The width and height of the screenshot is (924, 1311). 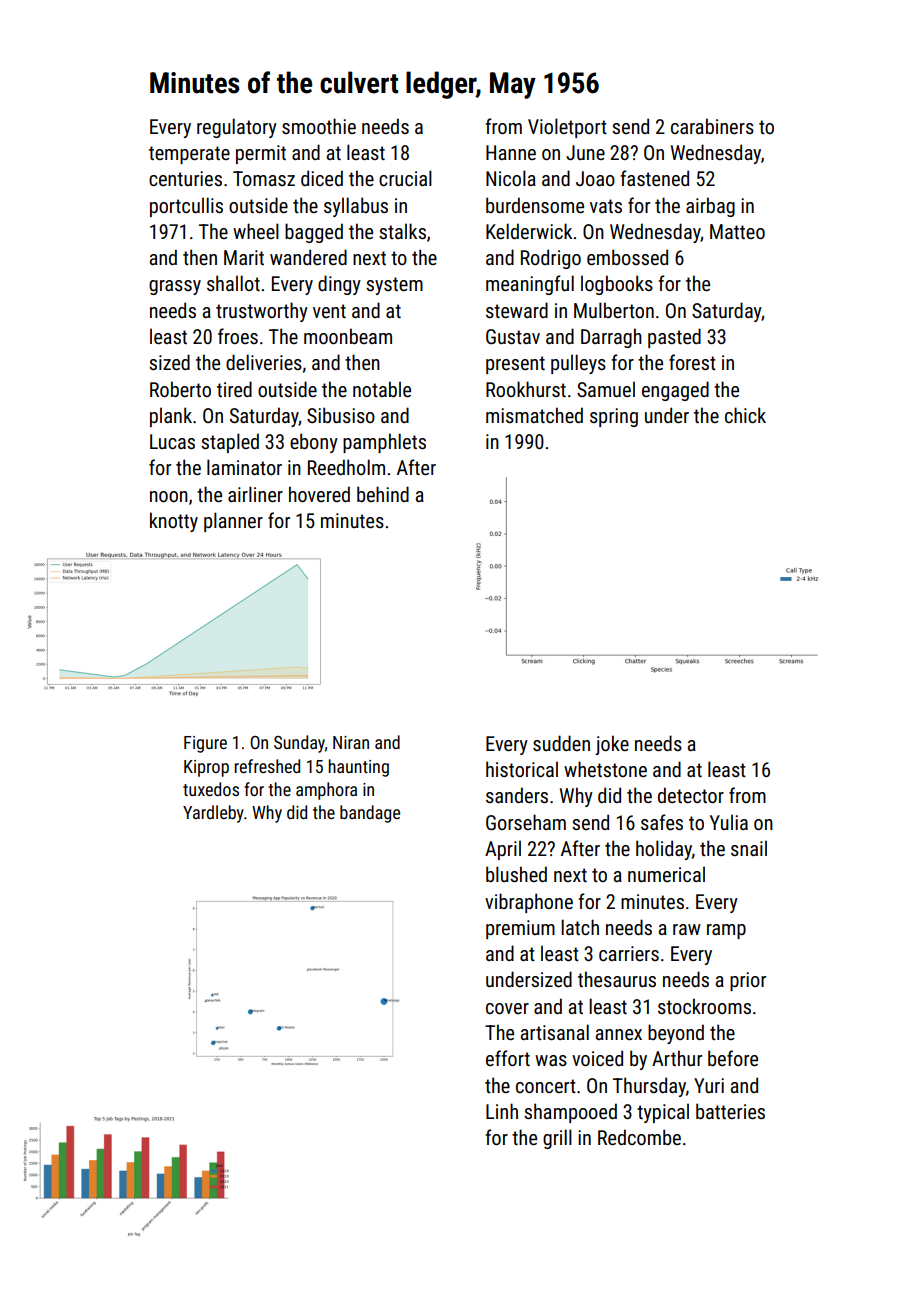 I want to click on joke, so click(x=612, y=745).
